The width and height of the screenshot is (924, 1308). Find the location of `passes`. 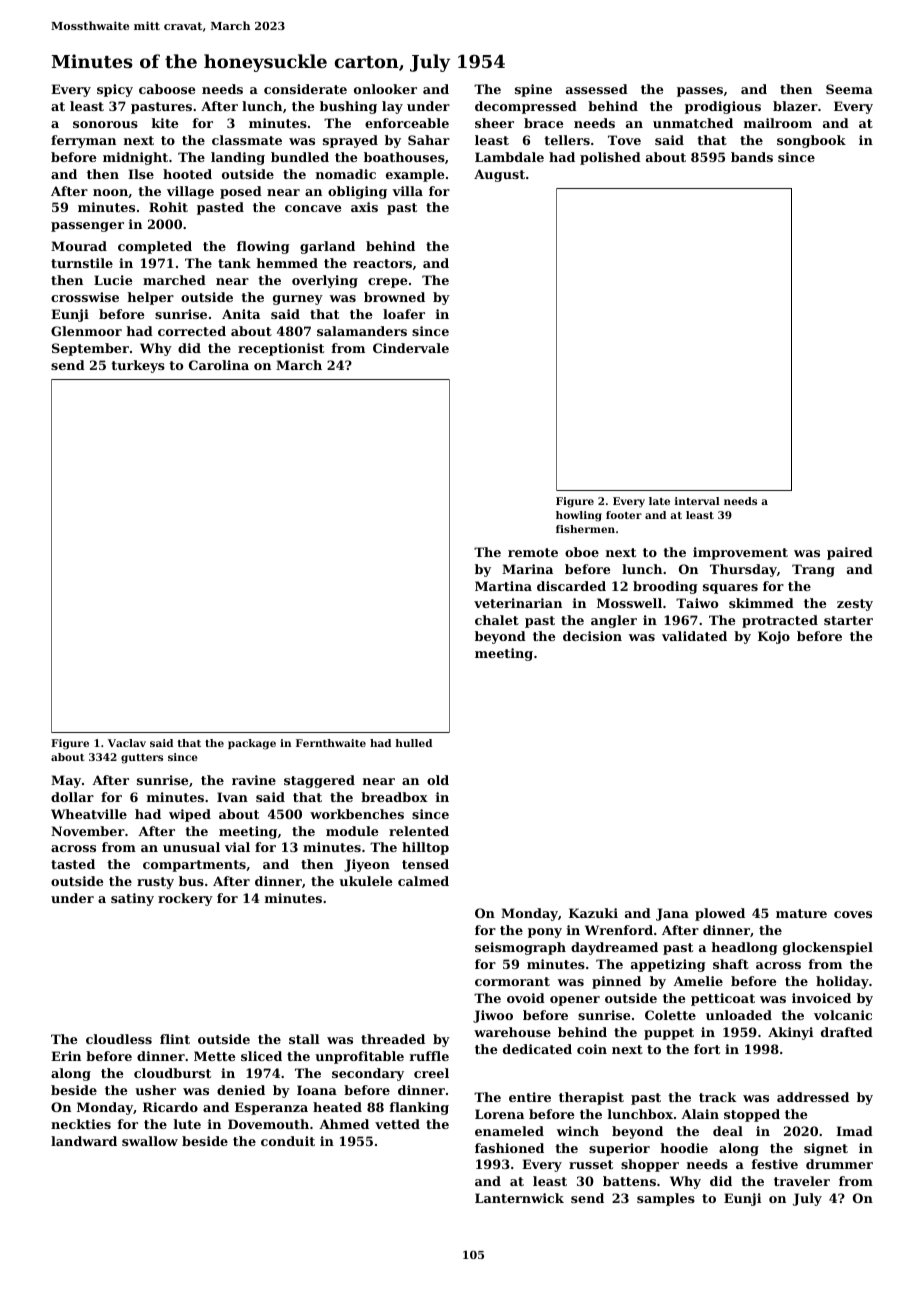

passes is located at coordinates (700, 92).
